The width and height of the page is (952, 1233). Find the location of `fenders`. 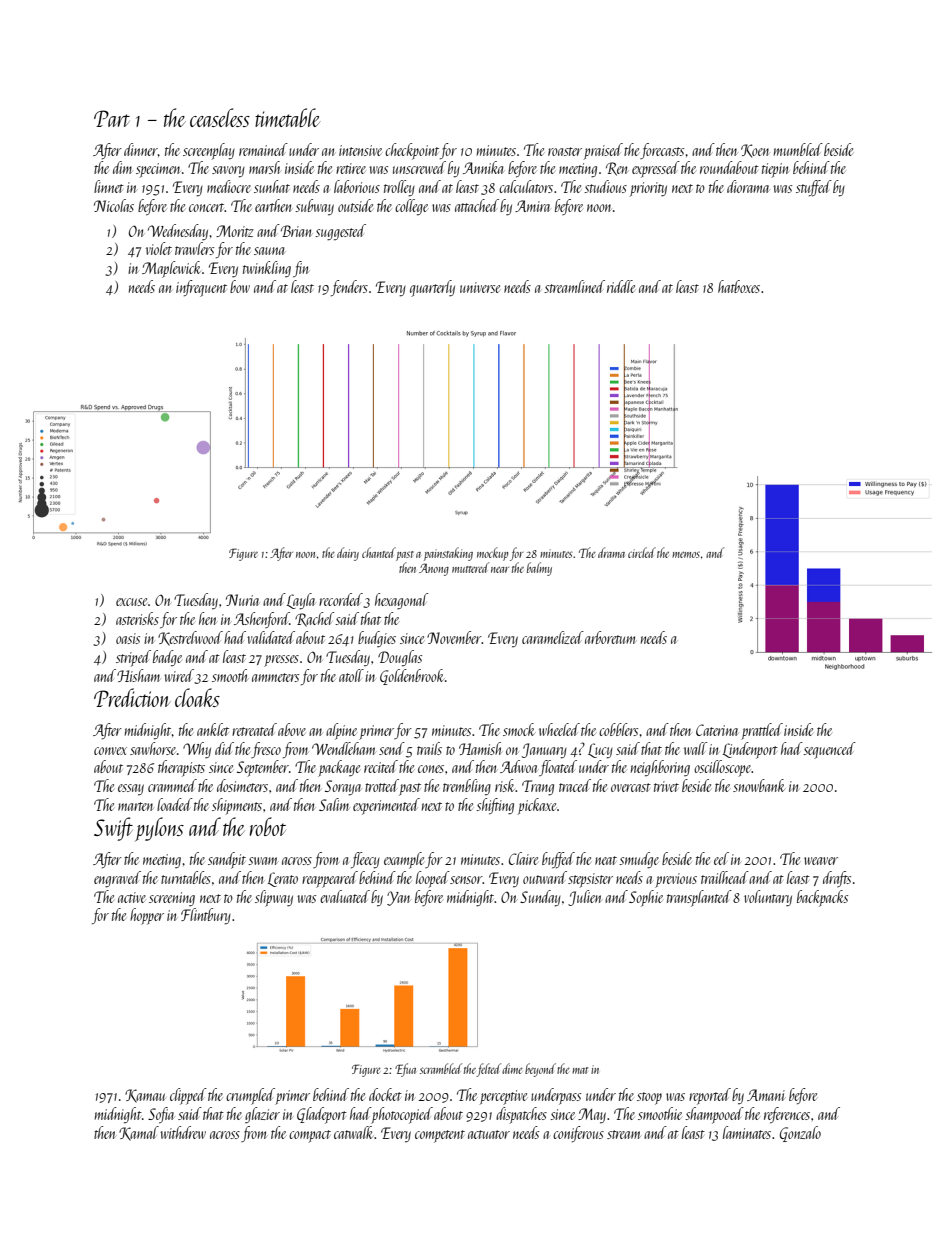

fenders is located at coordinates (349, 288).
